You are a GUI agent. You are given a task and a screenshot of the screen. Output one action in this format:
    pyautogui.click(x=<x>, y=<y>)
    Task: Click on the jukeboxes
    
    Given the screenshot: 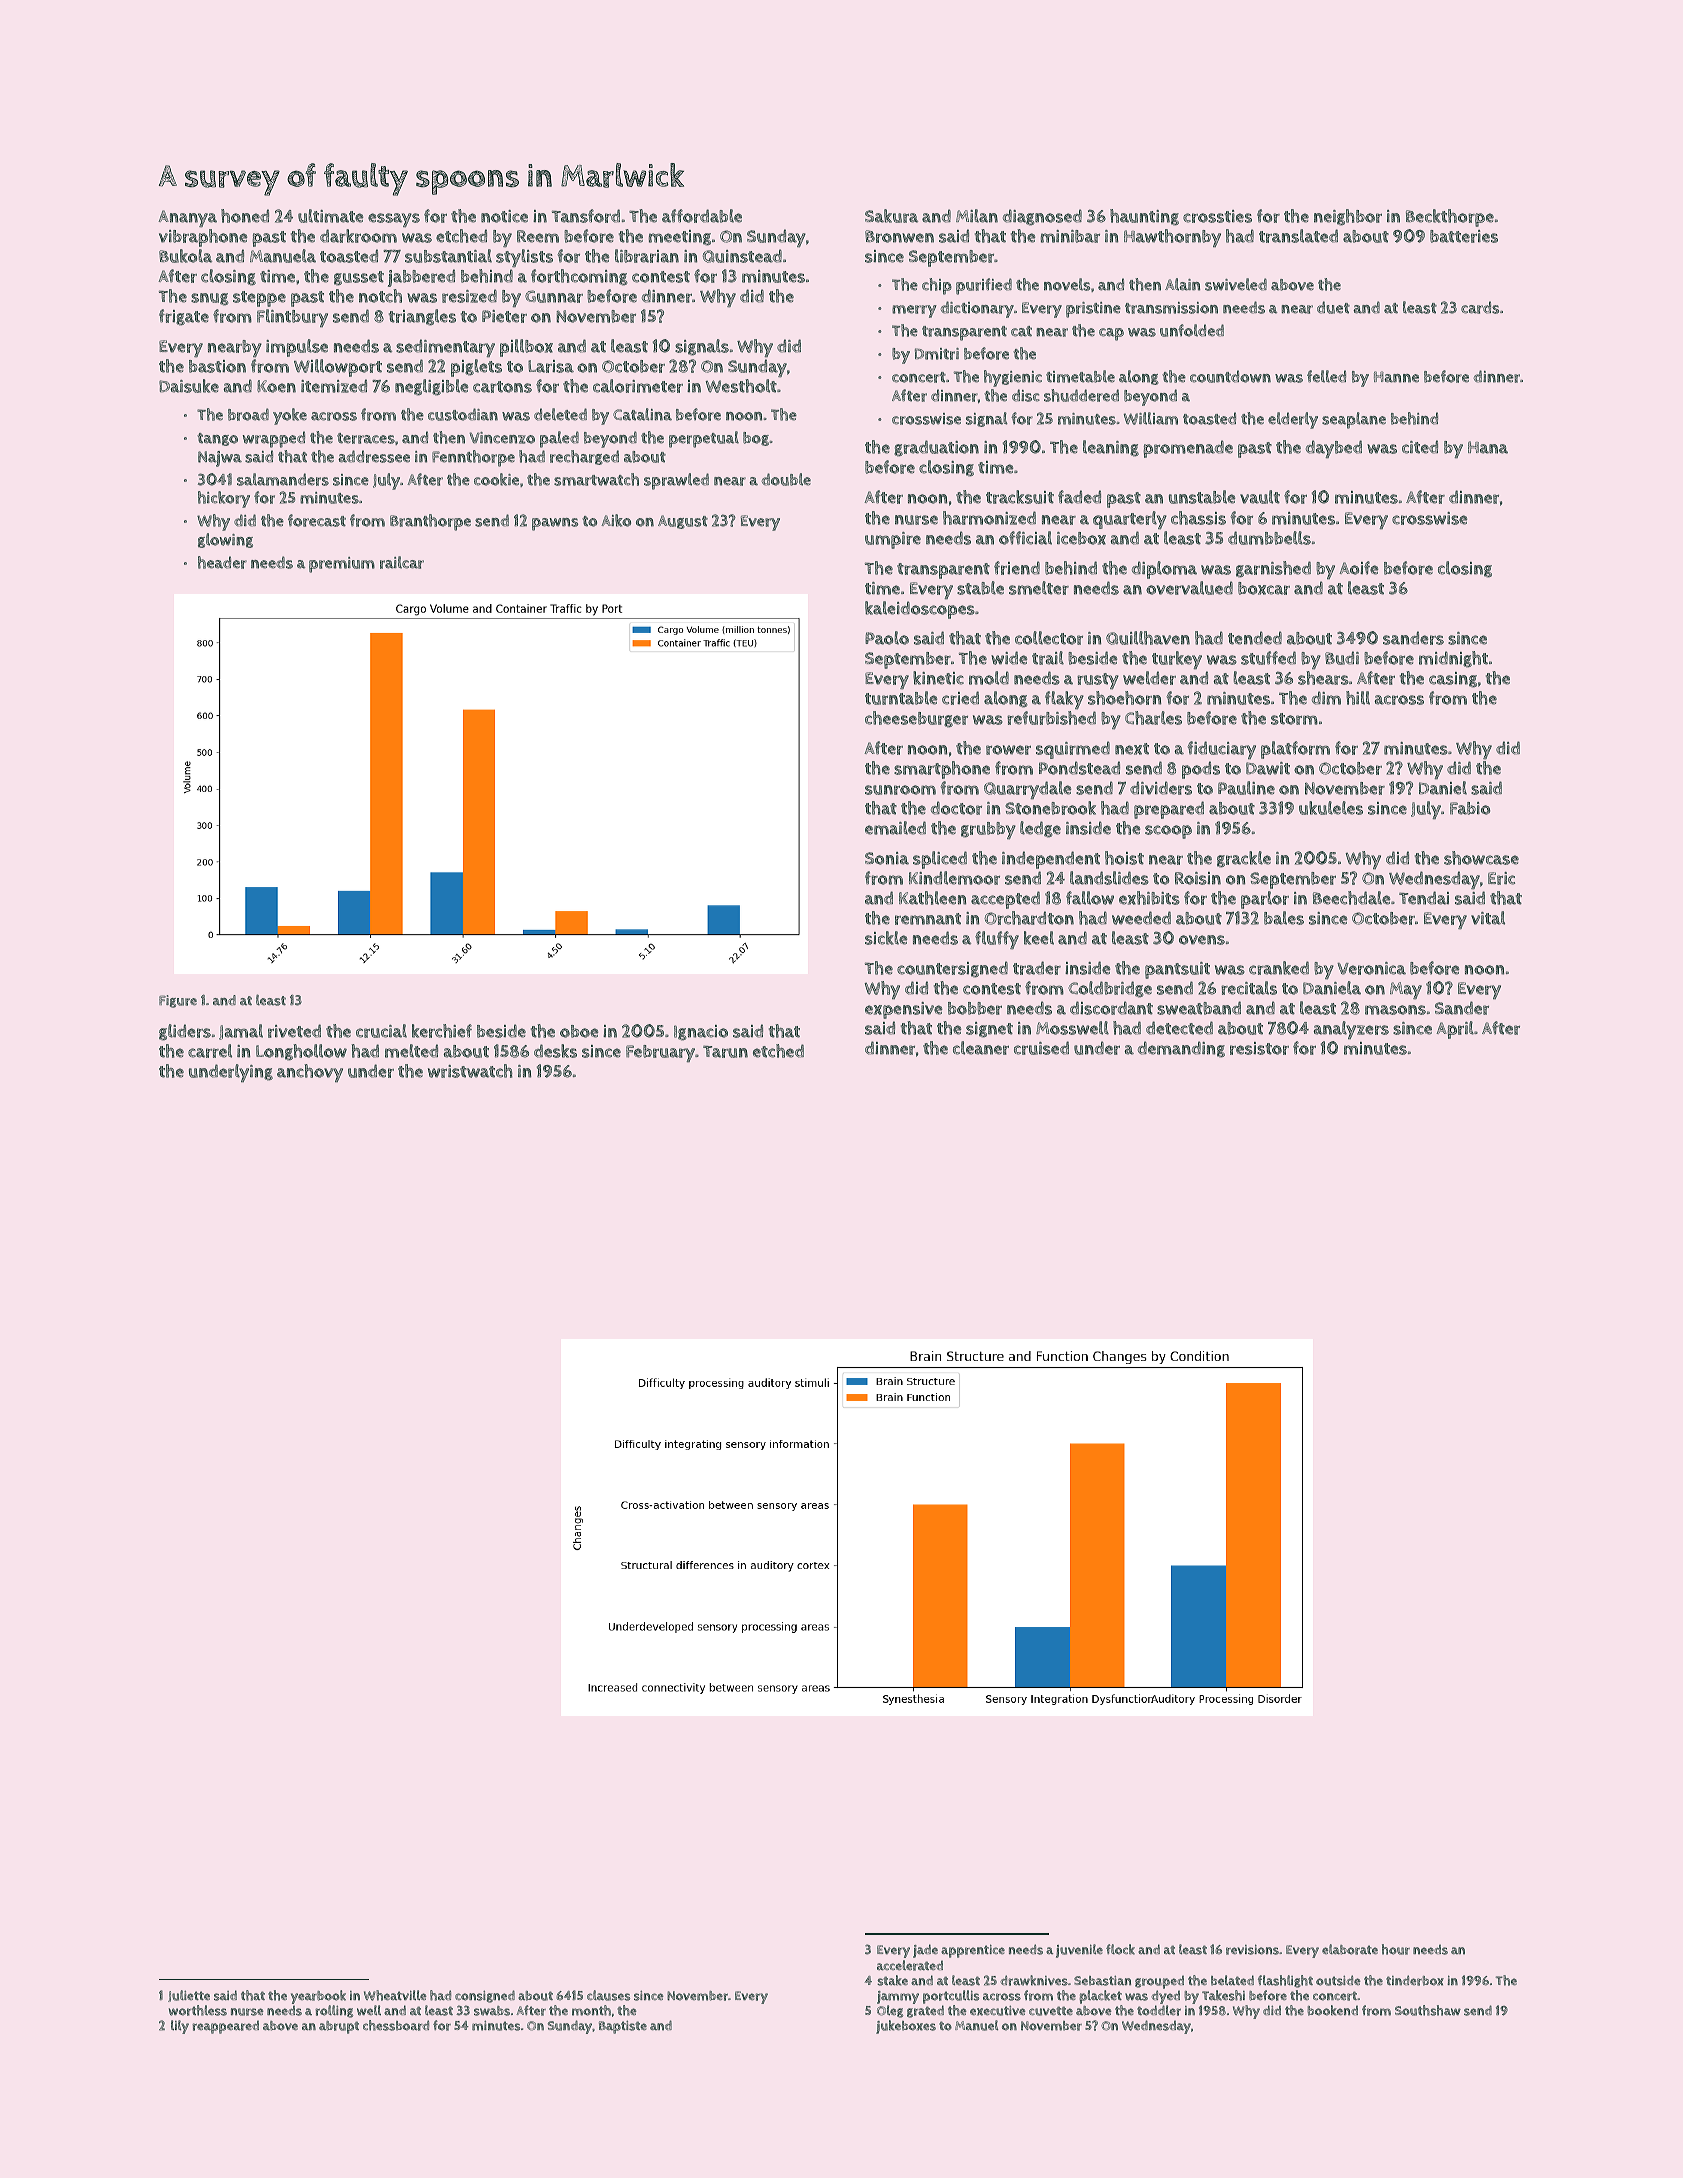 What is the action you would take?
    pyautogui.click(x=906, y=2027)
